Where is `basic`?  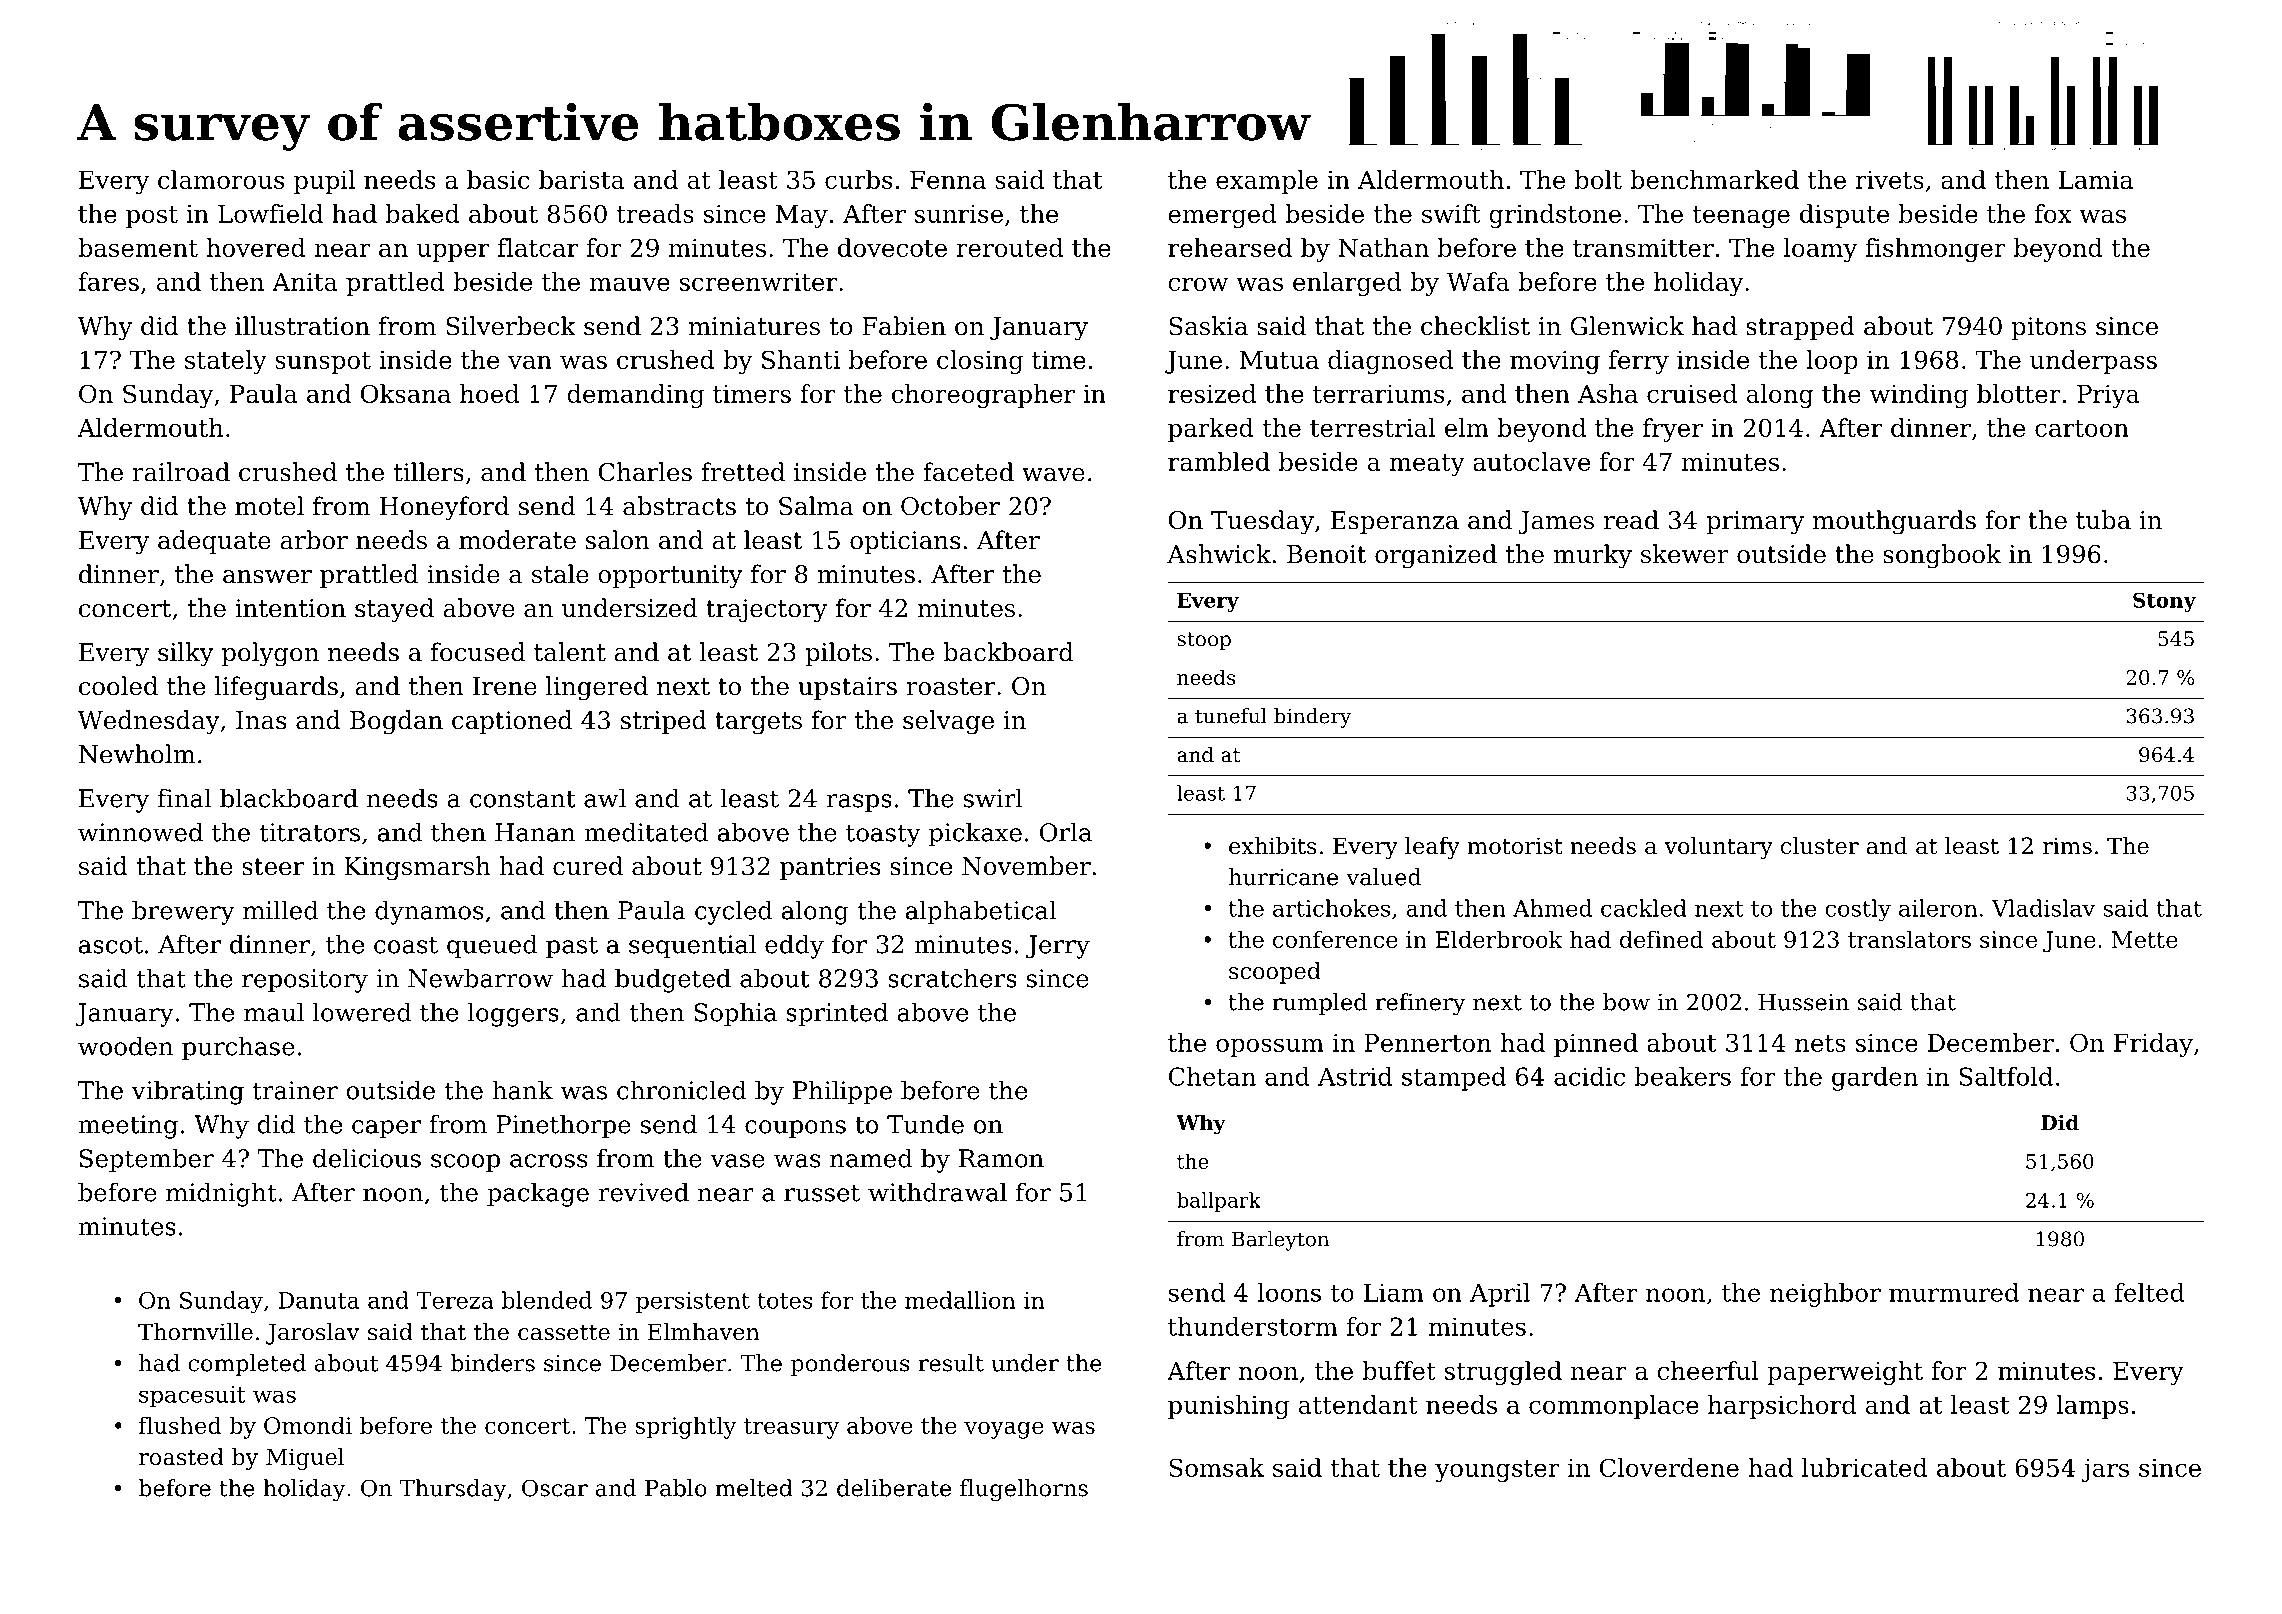
basic is located at coordinates (498, 179).
